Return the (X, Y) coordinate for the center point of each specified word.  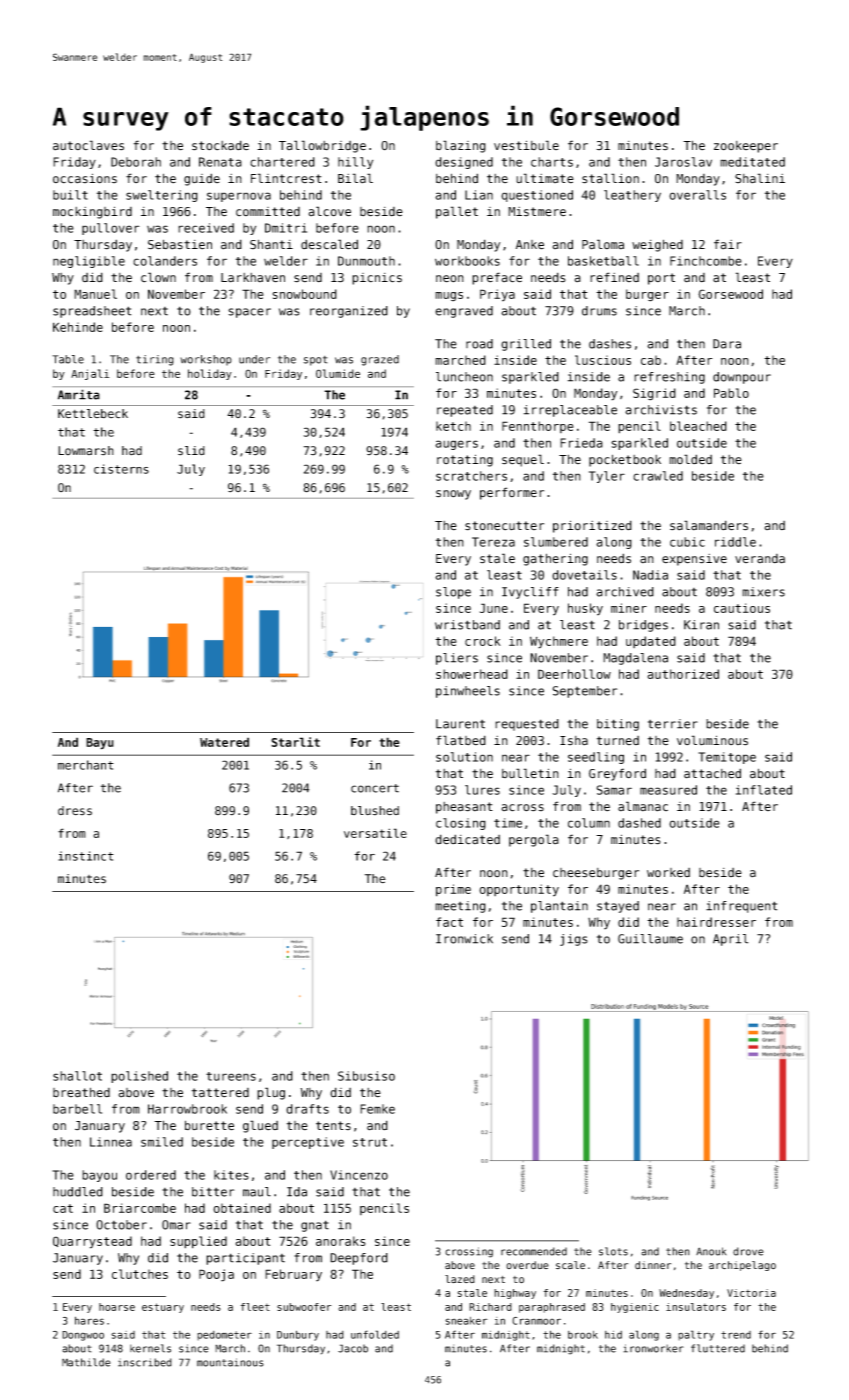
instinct (86, 856)
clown (158, 277)
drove (748, 1251)
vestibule (526, 145)
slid (191, 451)
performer (512, 493)
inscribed (145, 1362)
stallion (610, 178)
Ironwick (464, 939)
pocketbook (625, 460)
